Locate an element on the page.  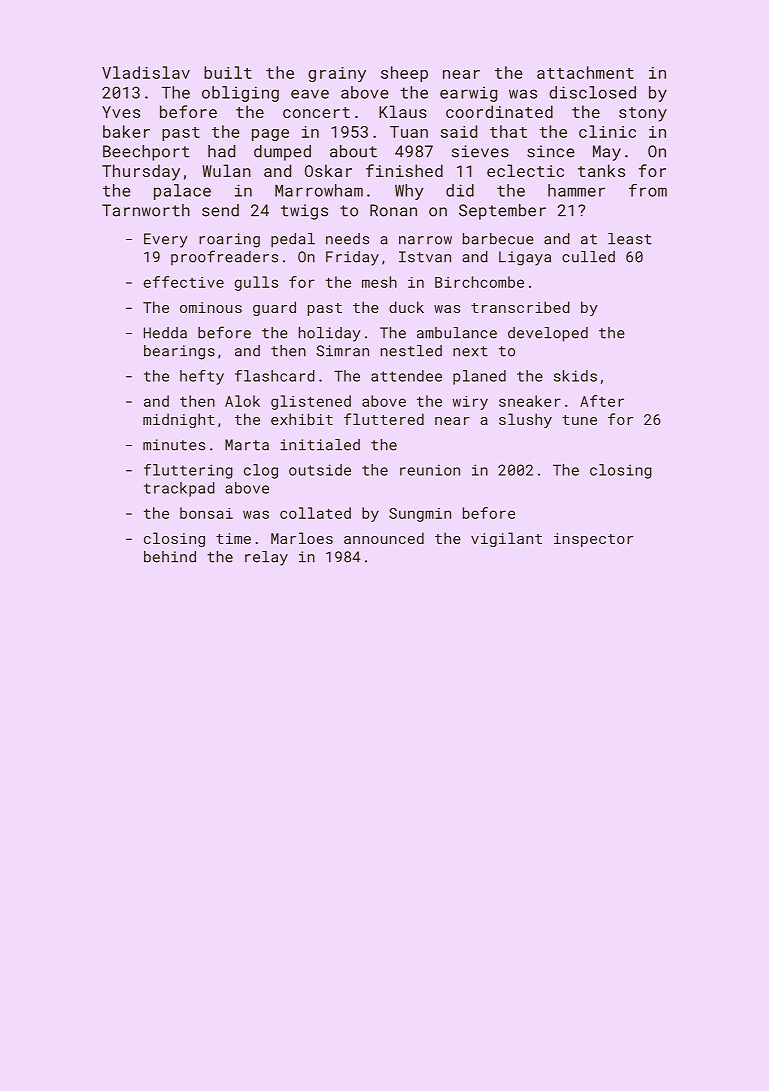
time is located at coordinates (233, 538).
